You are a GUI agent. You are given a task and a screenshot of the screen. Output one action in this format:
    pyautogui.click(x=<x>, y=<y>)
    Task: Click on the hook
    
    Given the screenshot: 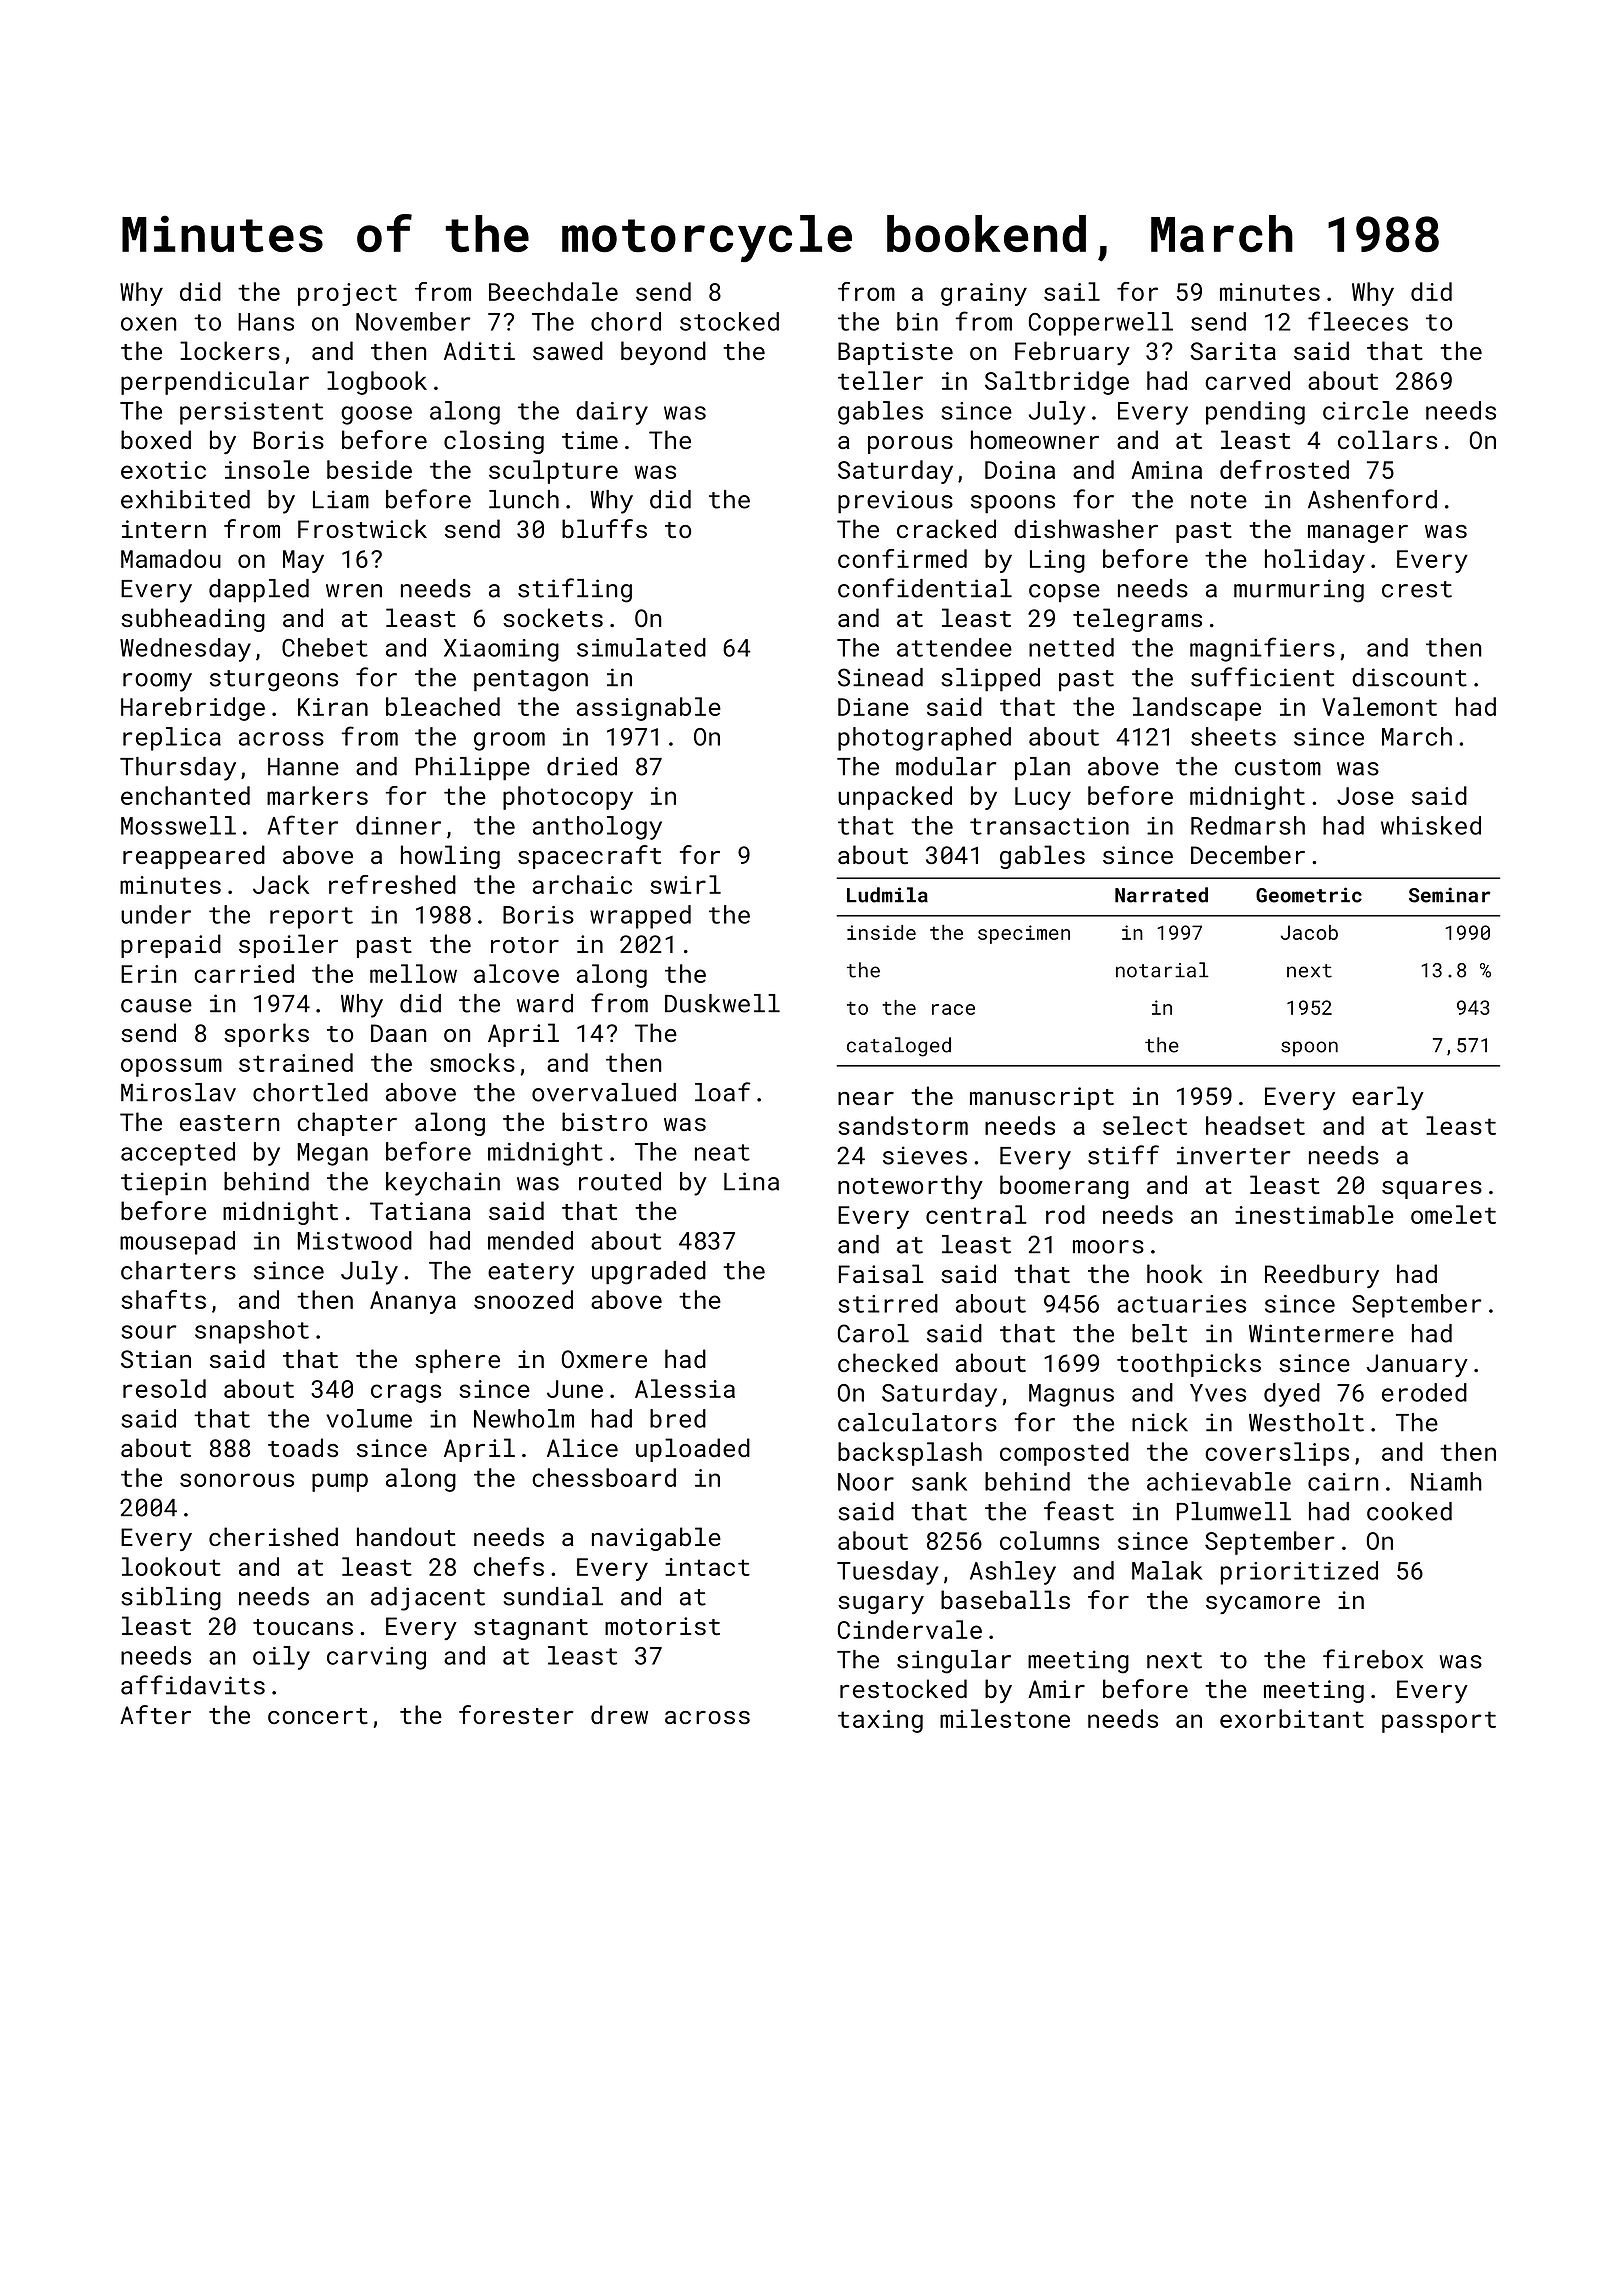 What is the action you would take?
    pyautogui.click(x=1175, y=1273)
